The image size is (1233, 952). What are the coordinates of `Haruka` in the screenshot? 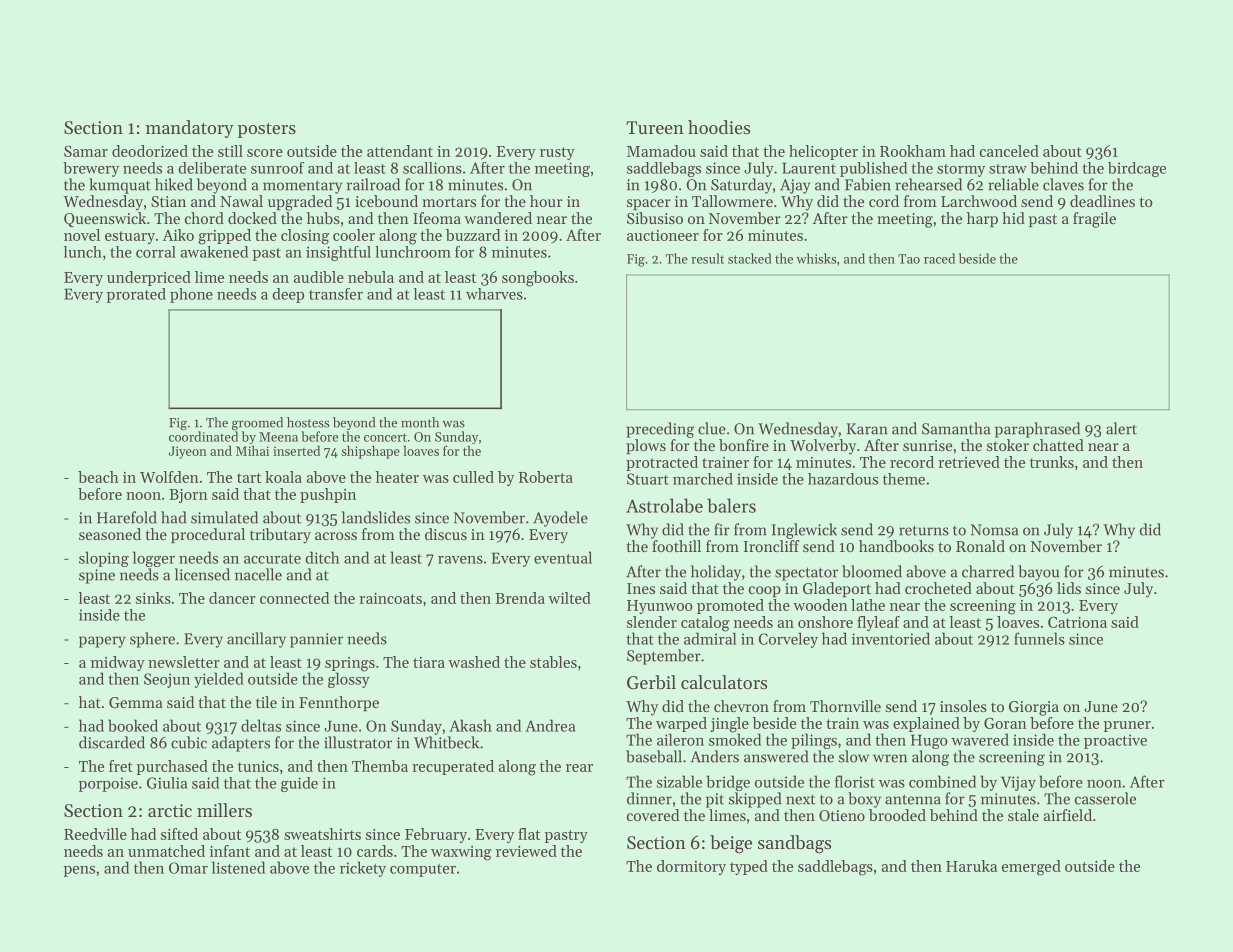 It's located at (971, 866).
